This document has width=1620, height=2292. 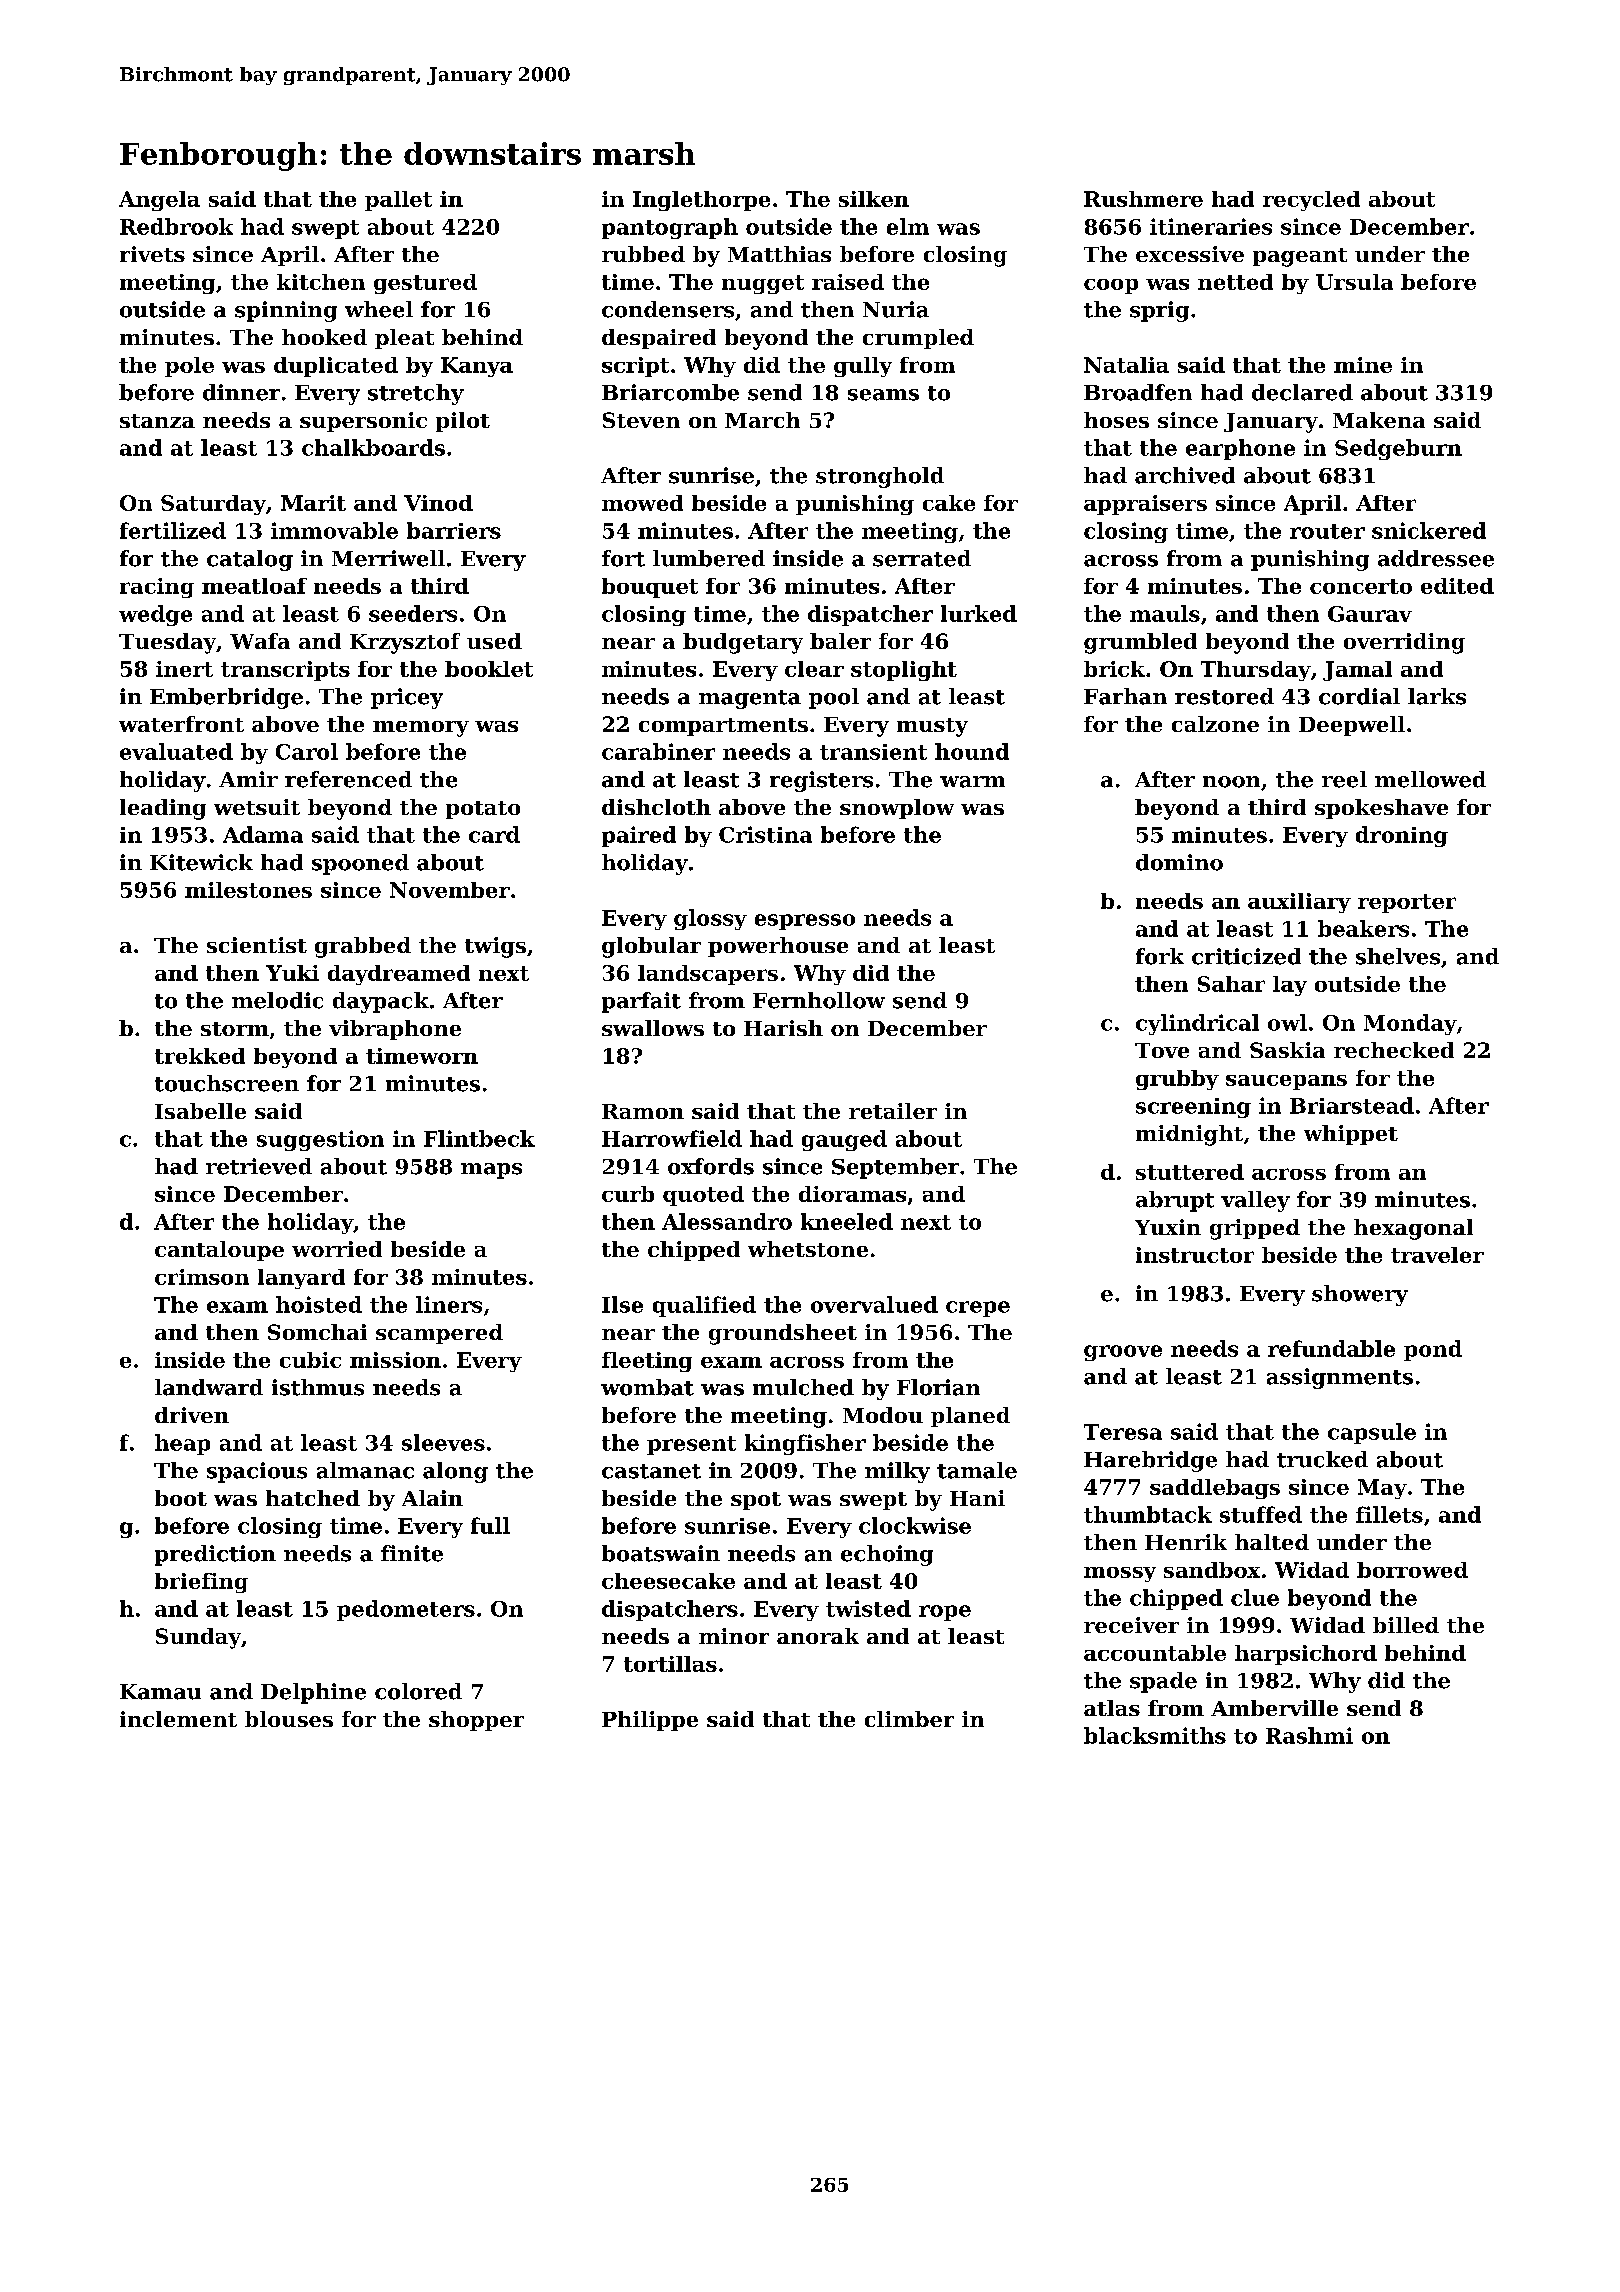 I want to click on pallet, so click(x=398, y=201).
